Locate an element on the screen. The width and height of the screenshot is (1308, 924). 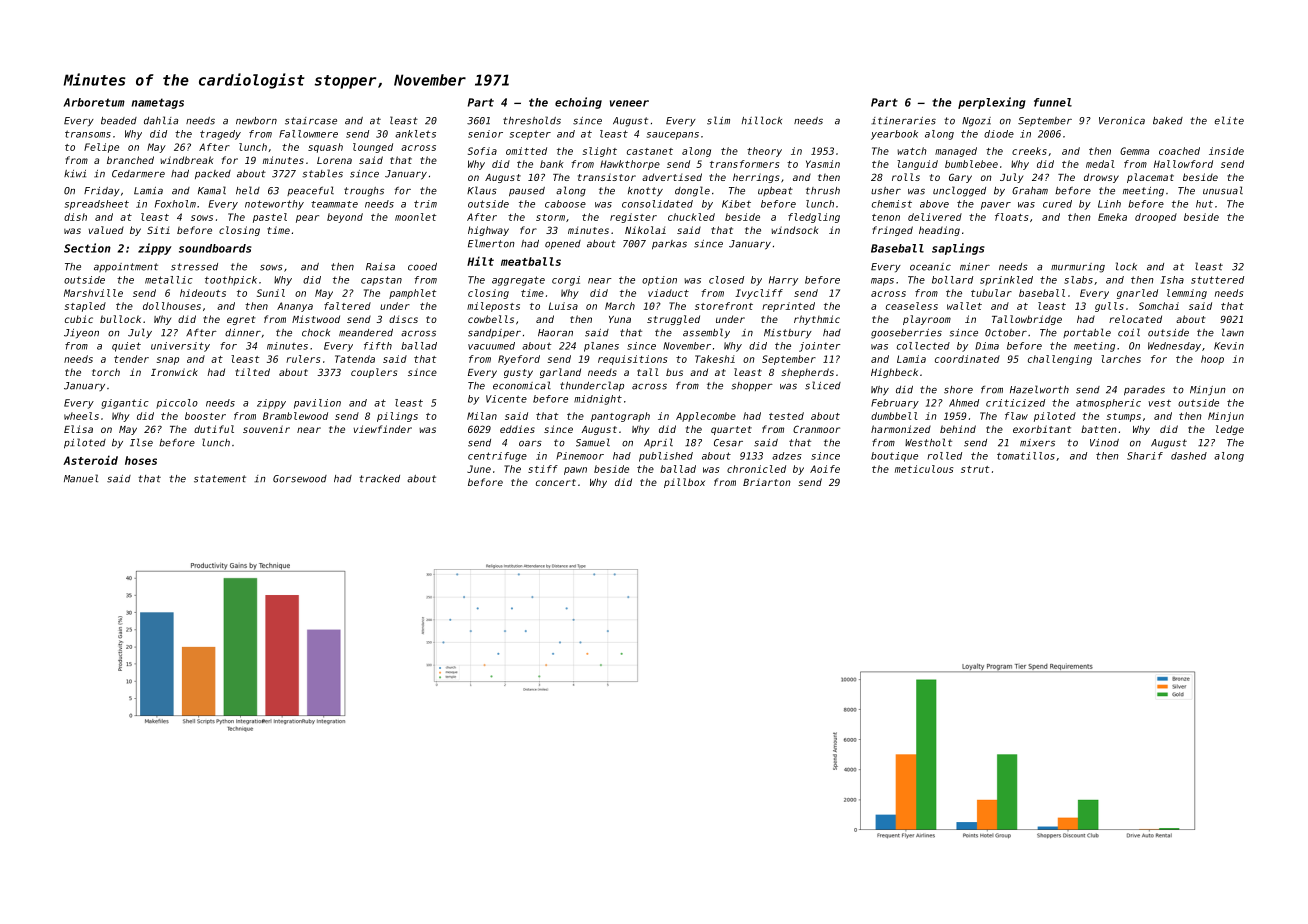
heading is located at coordinates (939, 231).
